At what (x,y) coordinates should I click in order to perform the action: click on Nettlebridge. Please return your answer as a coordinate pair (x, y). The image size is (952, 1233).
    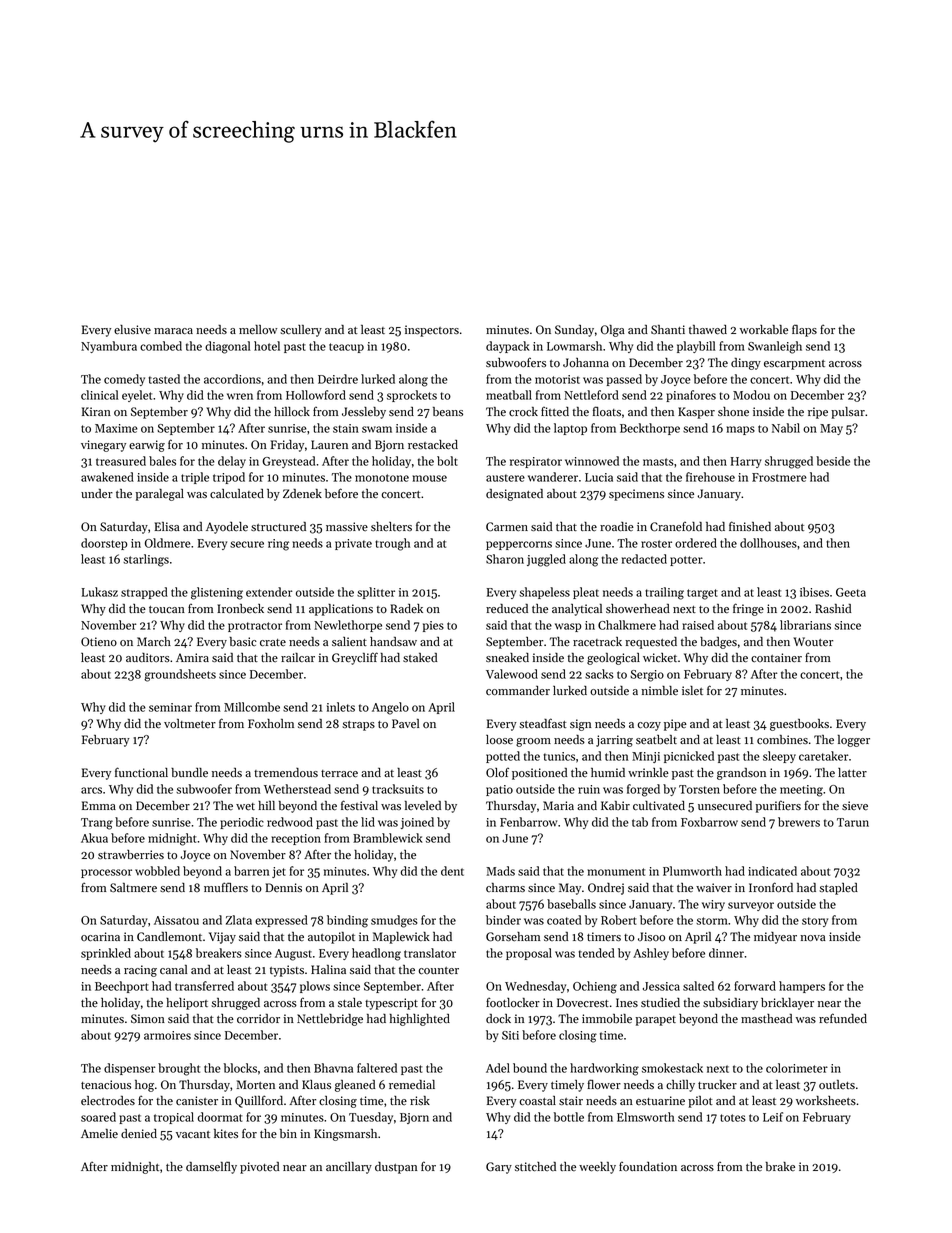
    Looking at the image, I should click on (330, 1020).
